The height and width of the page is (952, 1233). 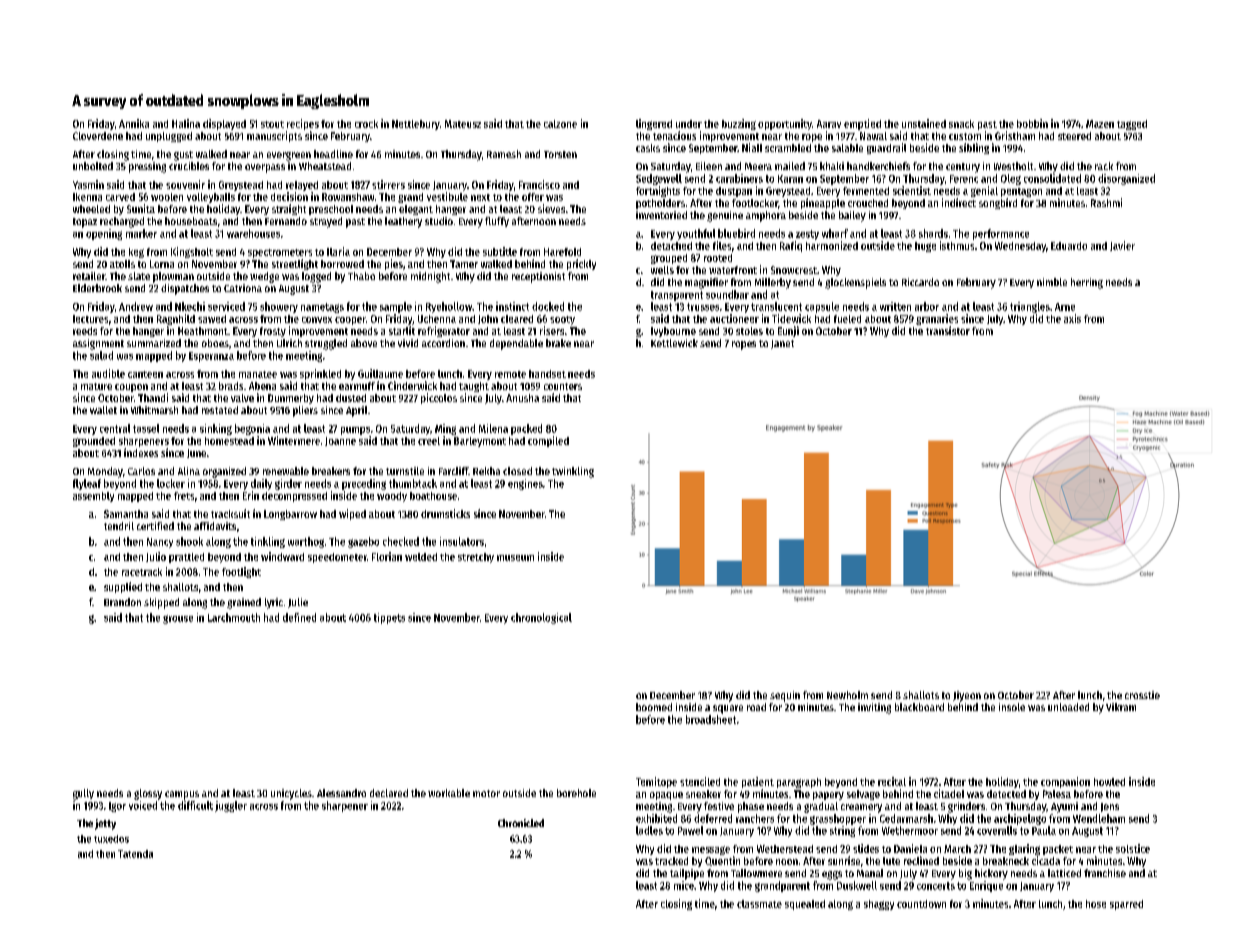 What do you see at coordinates (135, 854) in the page?
I see `Tatenda` at bounding box center [135, 854].
